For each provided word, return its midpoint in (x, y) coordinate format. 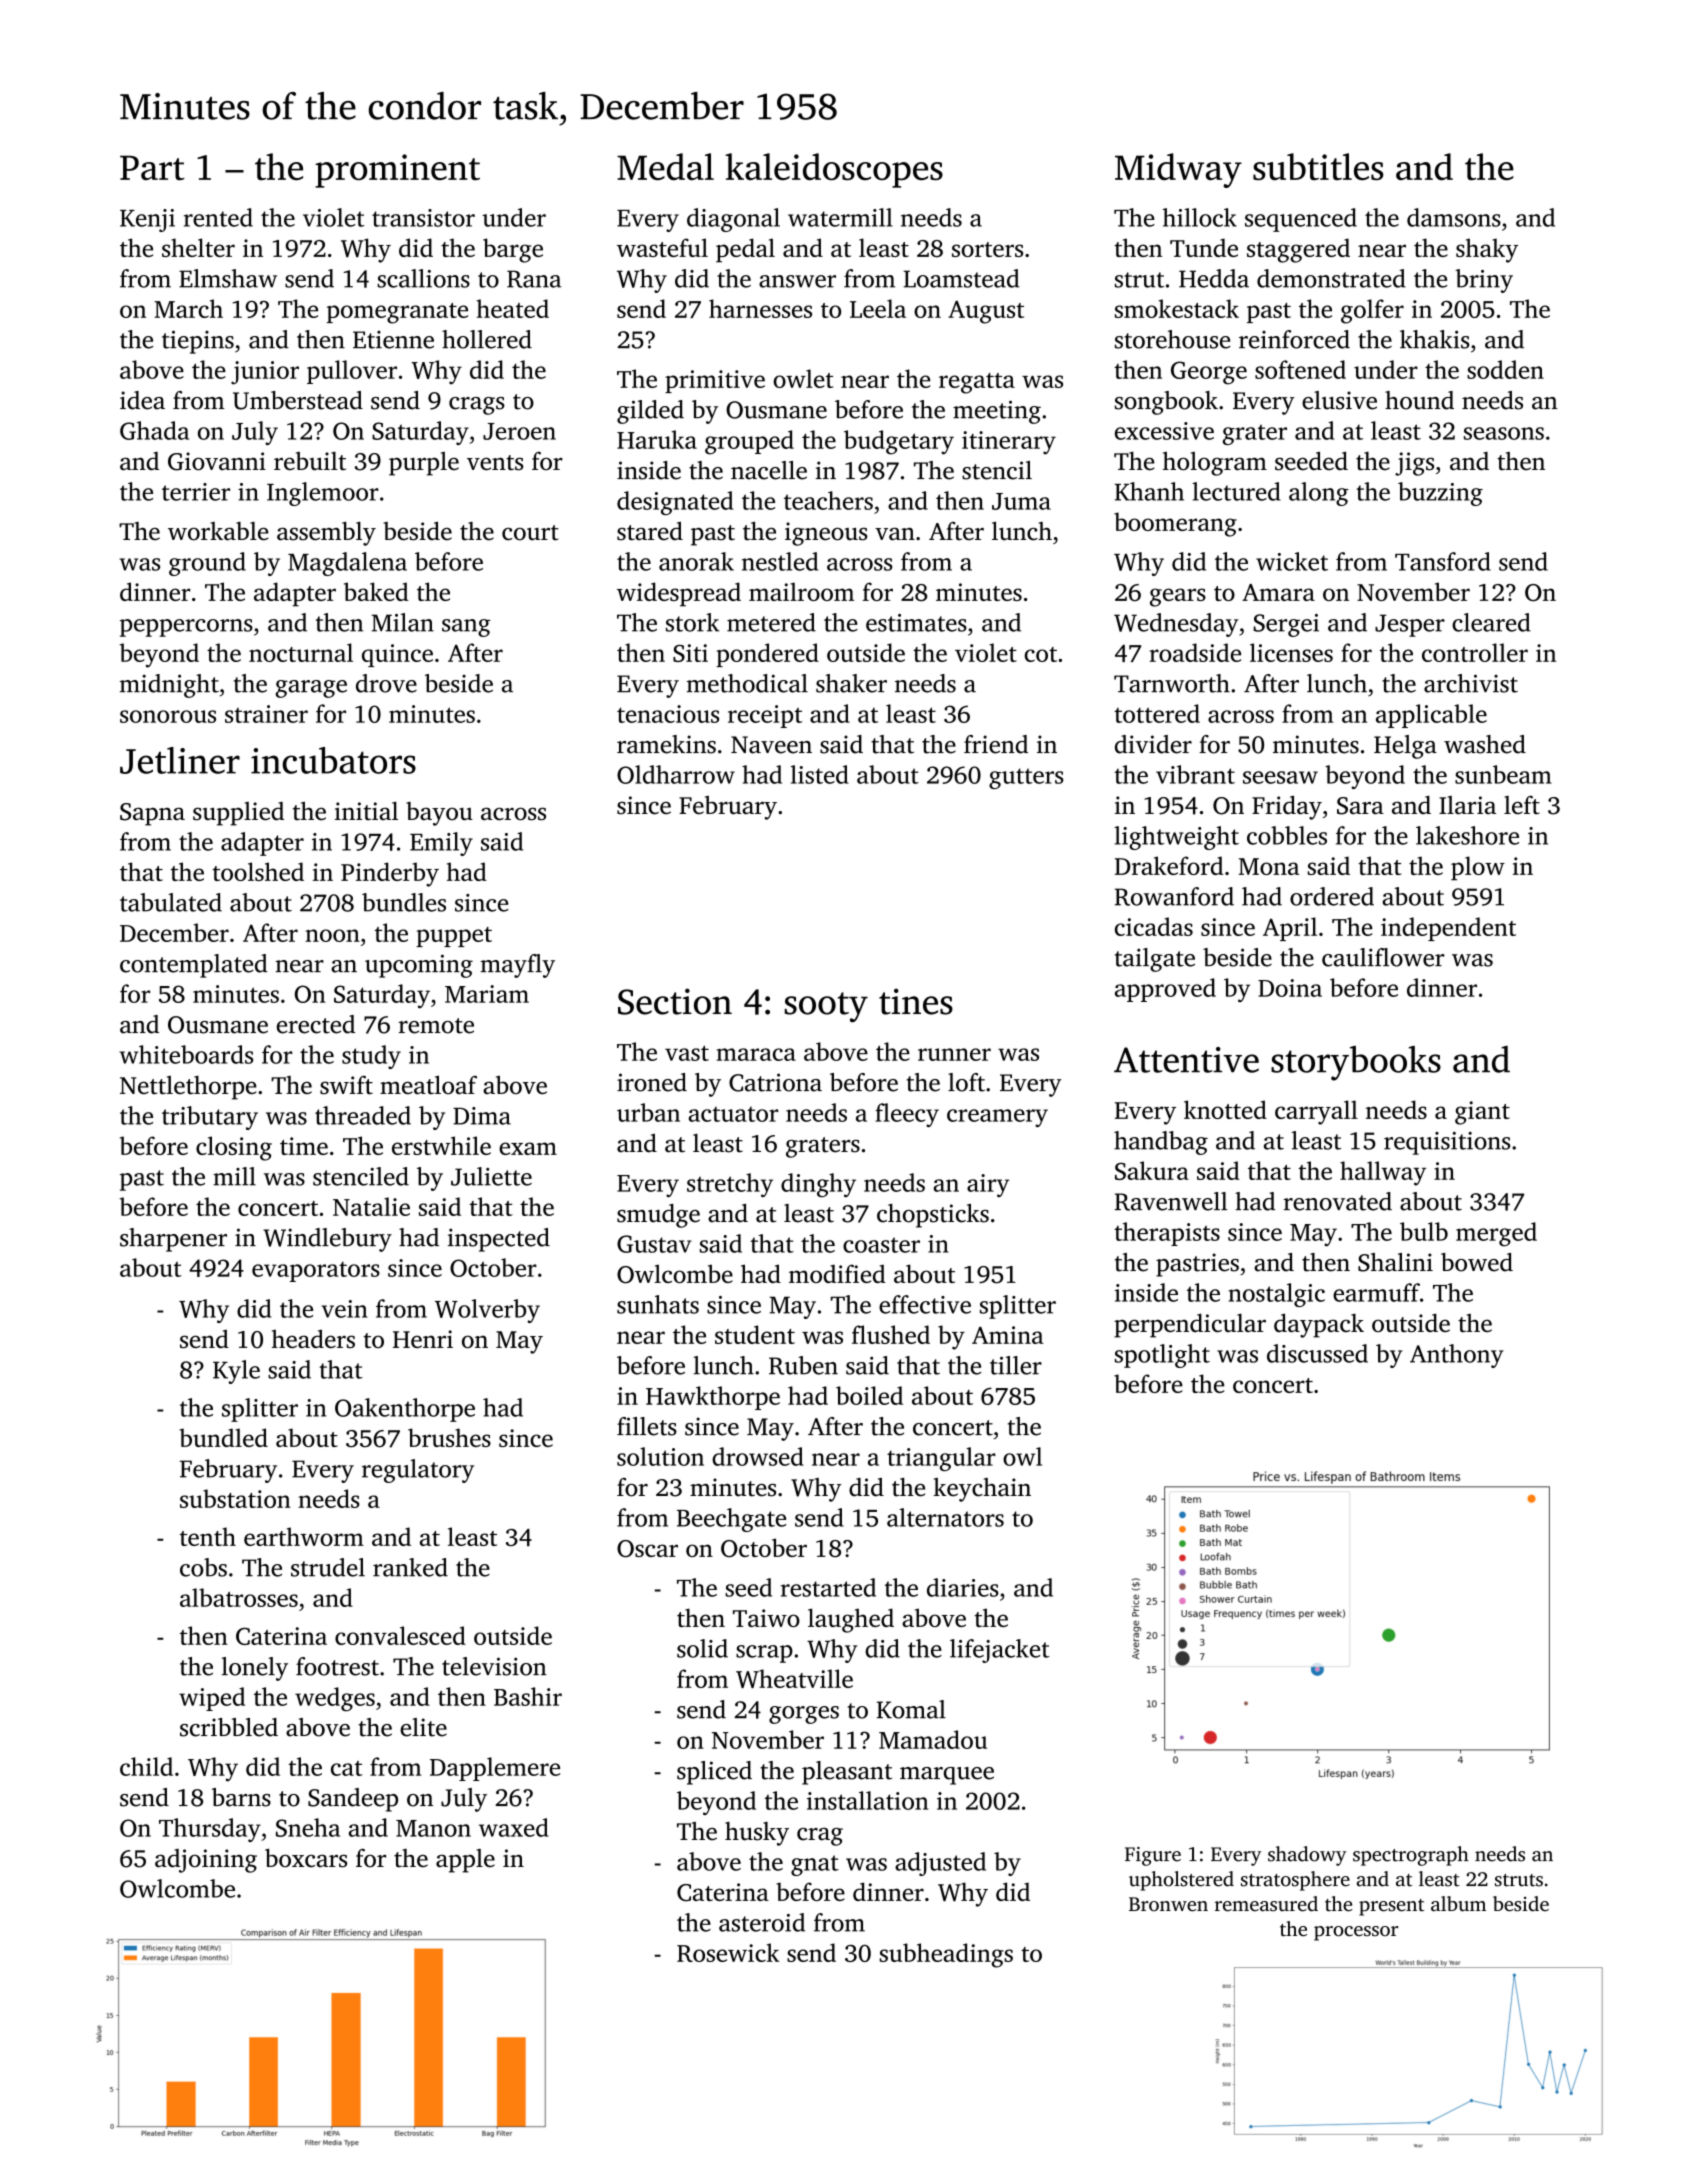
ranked (410, 1567)
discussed (1317, 1353)
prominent (397, 171)
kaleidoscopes (834, 170)
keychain (982, 1490)
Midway (1178, 170)
